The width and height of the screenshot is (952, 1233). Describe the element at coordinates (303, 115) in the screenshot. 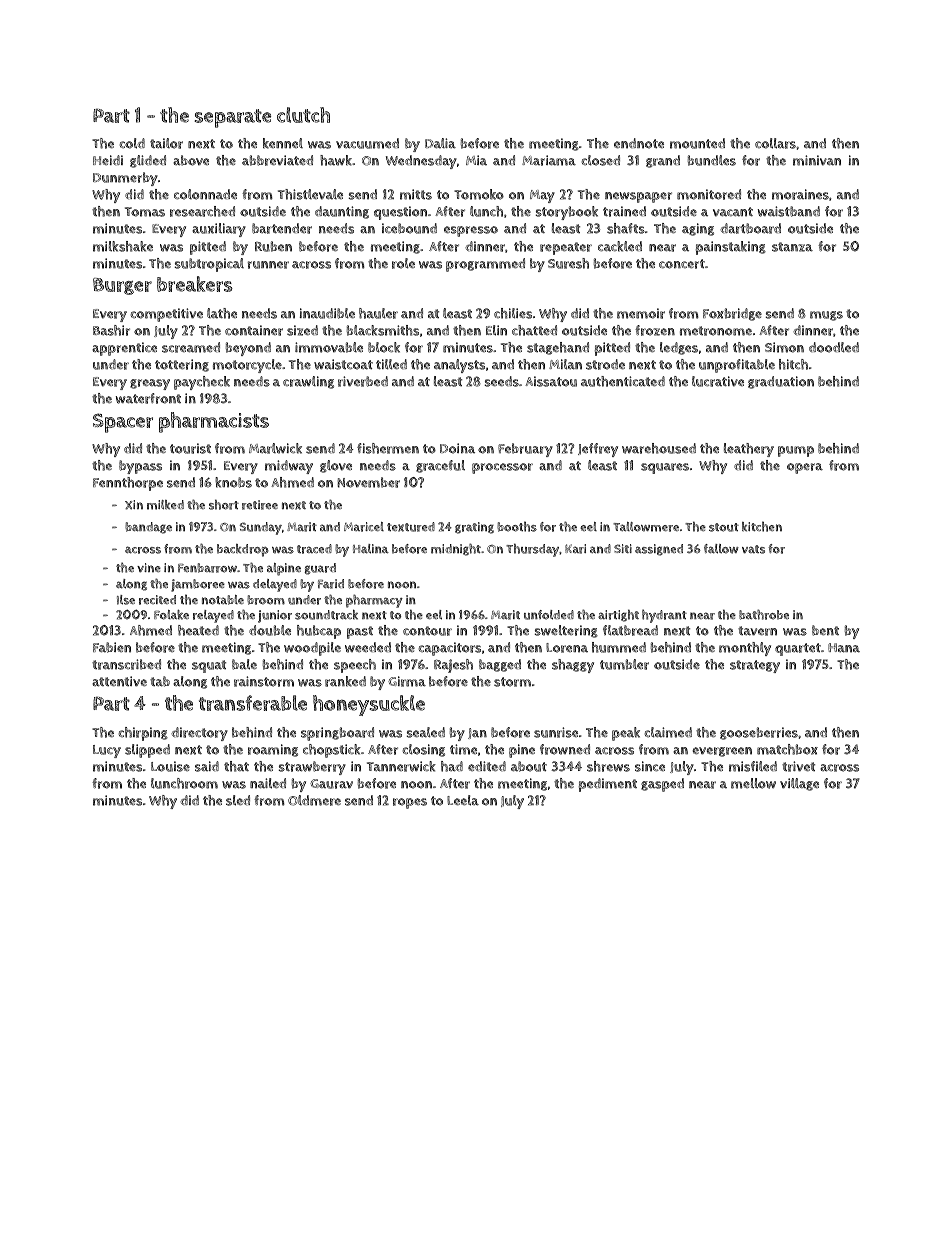

I see `clutch` at that location.
